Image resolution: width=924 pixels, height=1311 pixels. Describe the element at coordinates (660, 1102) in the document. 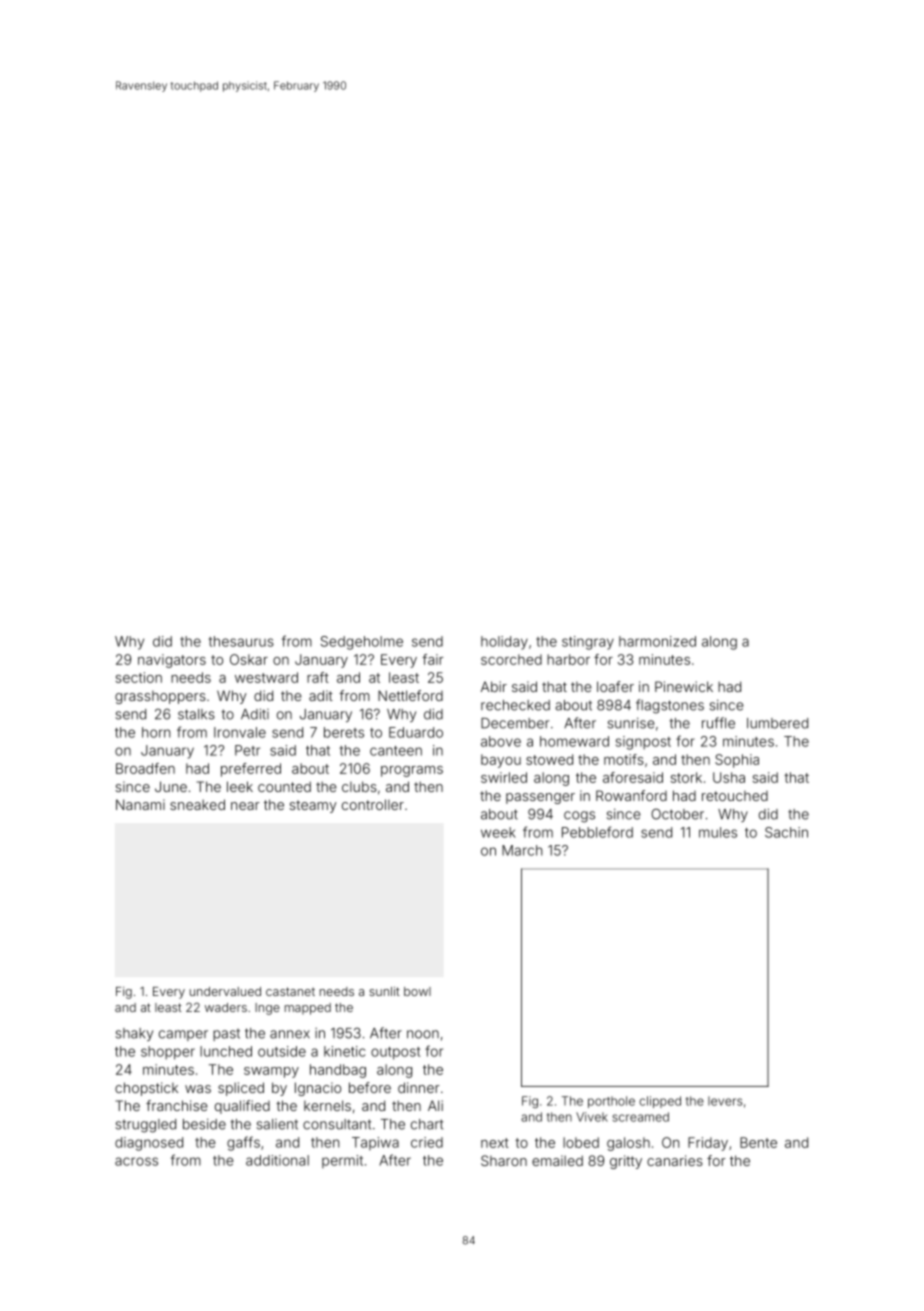

I see `clipped` at that location.
